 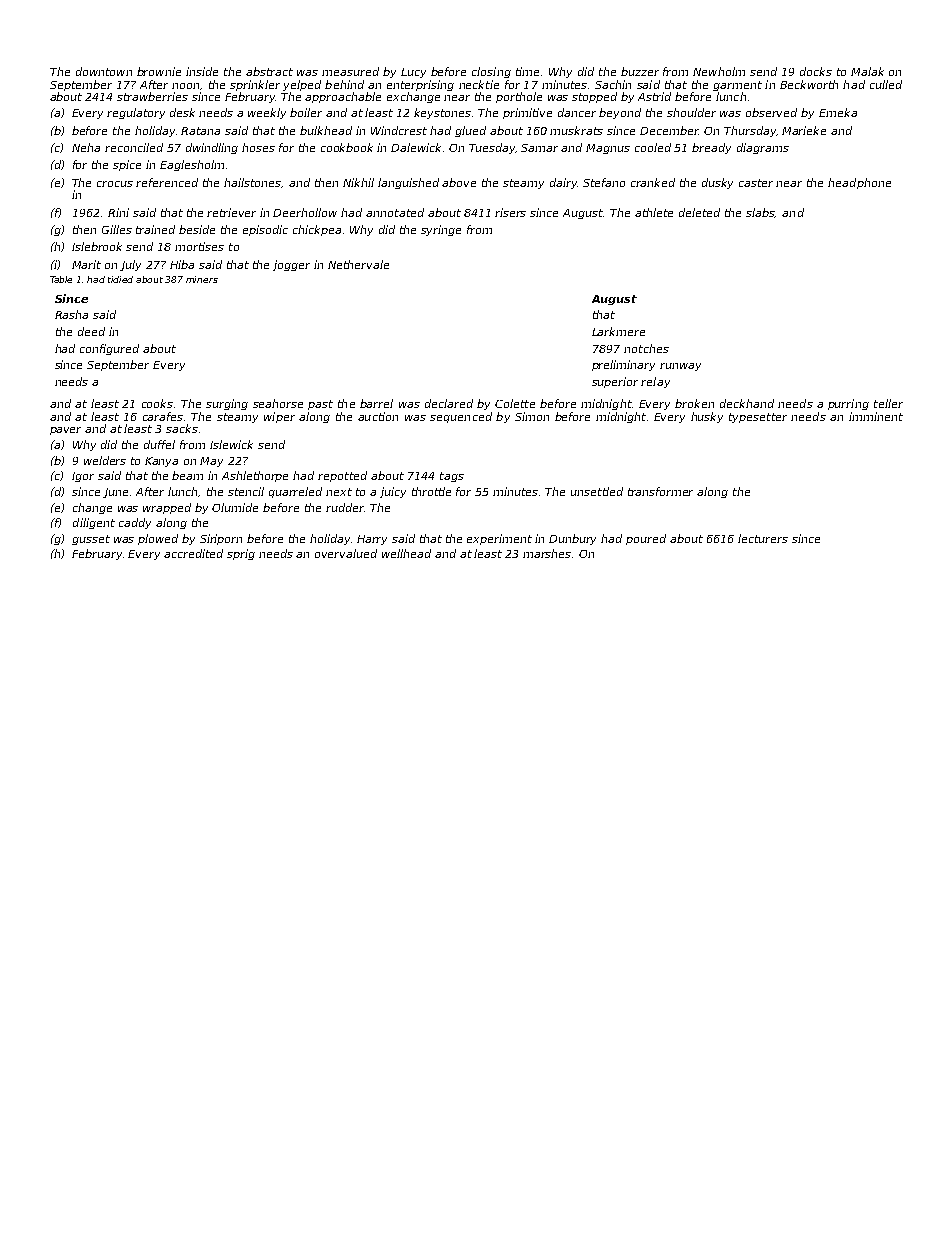 I want to click on cooks, so click(x=157, y=403).
